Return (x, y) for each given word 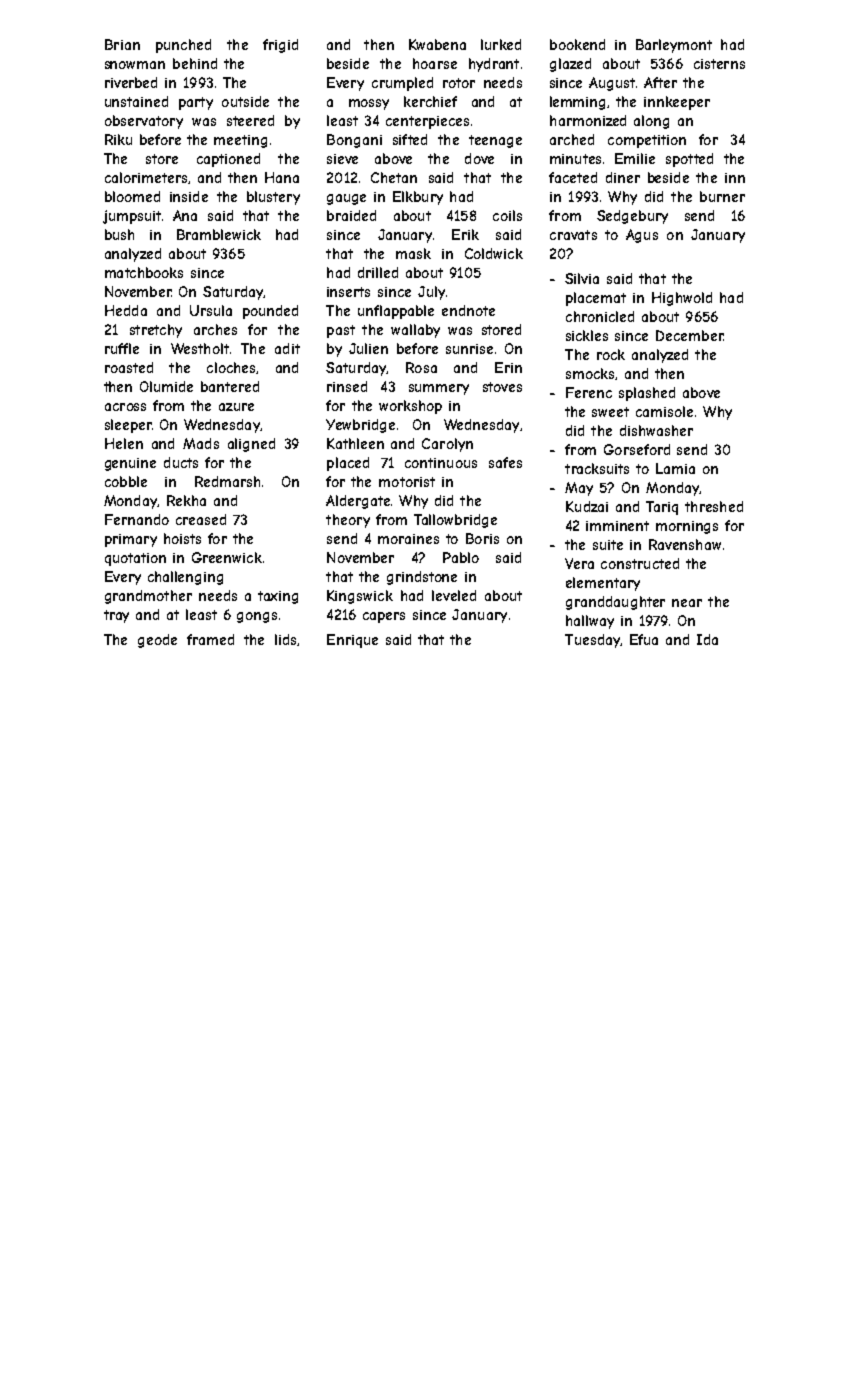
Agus (642, 236)
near (687, 603)
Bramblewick (219, 234)
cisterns (719, 64)
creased (201, 519)
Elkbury (418, 198)
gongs (257, 617)
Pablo (461, 557)
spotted (689, 160)
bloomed (132, 196)
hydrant (494, 65)
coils (507, 215)
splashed (647, 394)
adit (287, 348)
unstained (136, 101)
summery (439, 389)
